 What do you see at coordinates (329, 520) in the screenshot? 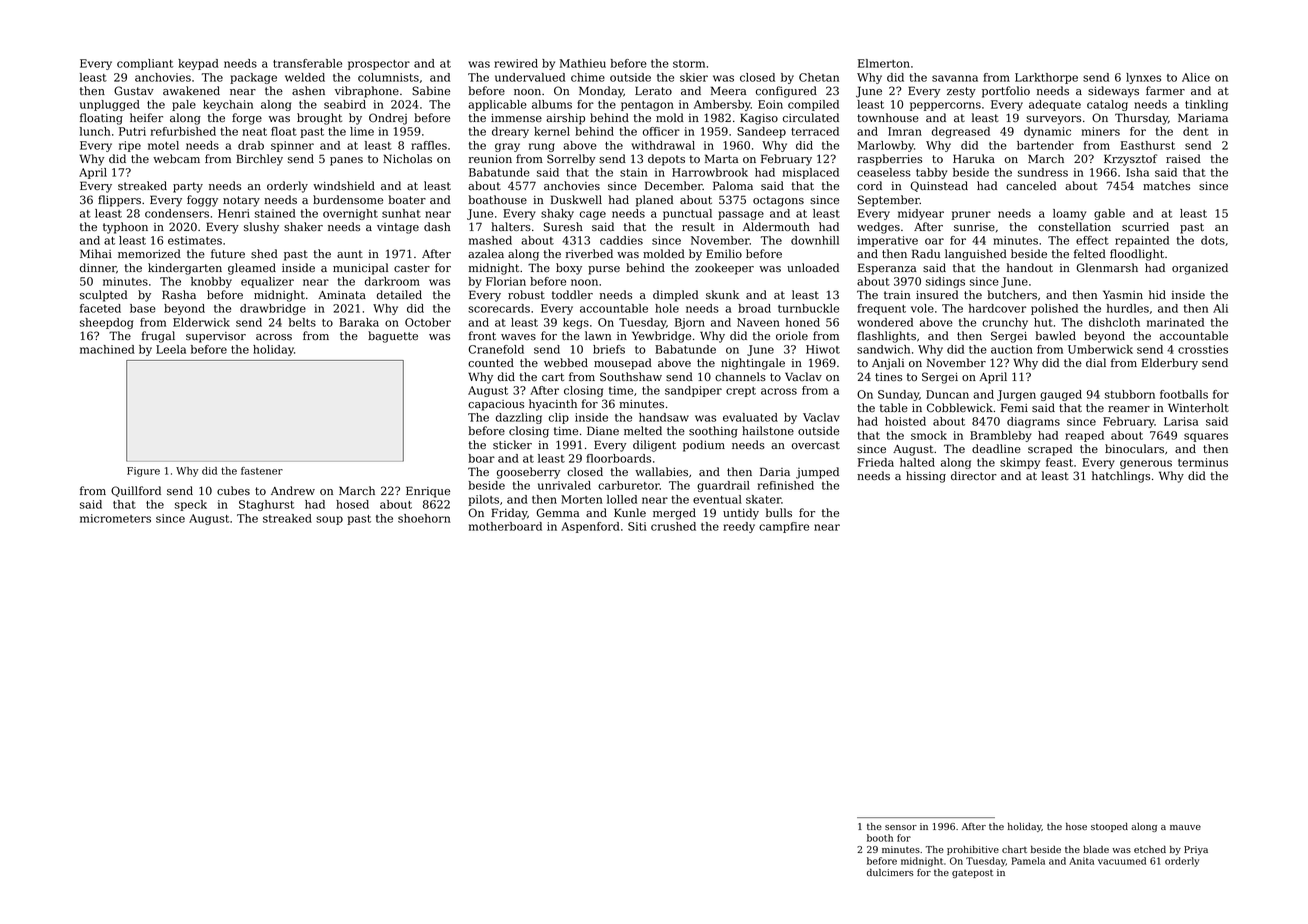
I see `soup` at bounding box center [329, 520].
